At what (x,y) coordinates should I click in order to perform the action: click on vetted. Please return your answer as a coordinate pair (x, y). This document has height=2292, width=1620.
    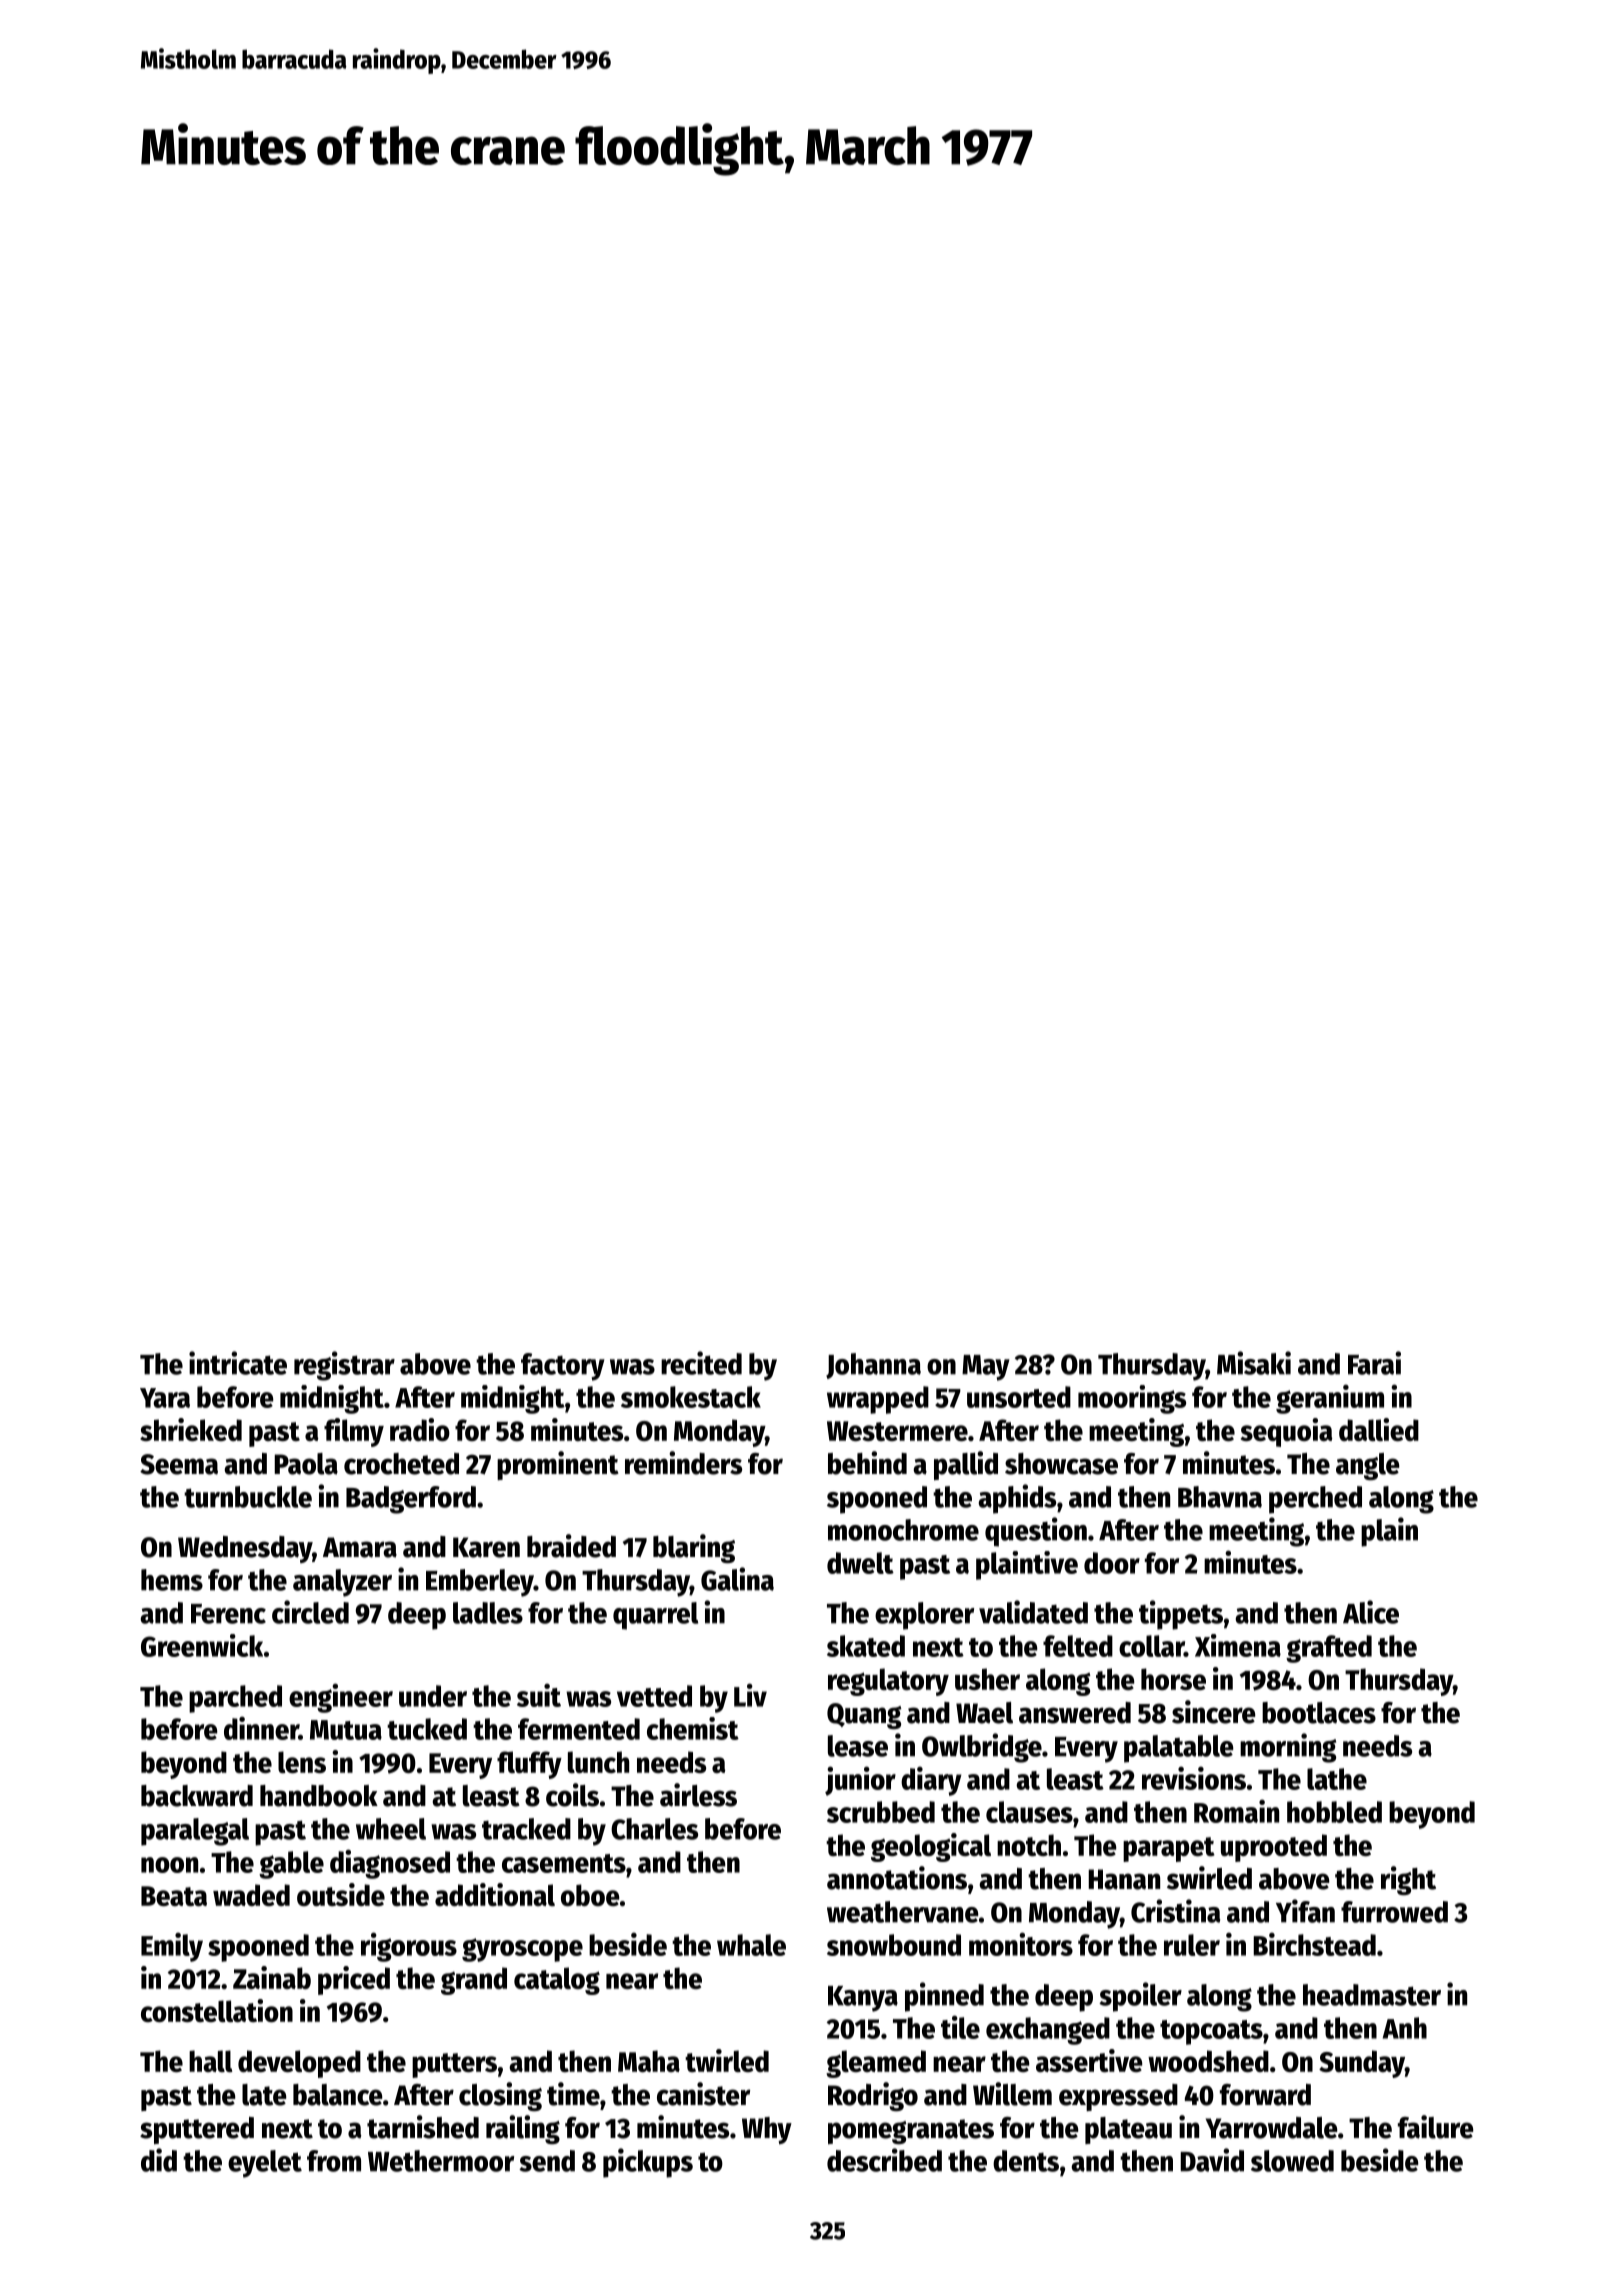
    Looking at the image, I should click on (654, 1696).
